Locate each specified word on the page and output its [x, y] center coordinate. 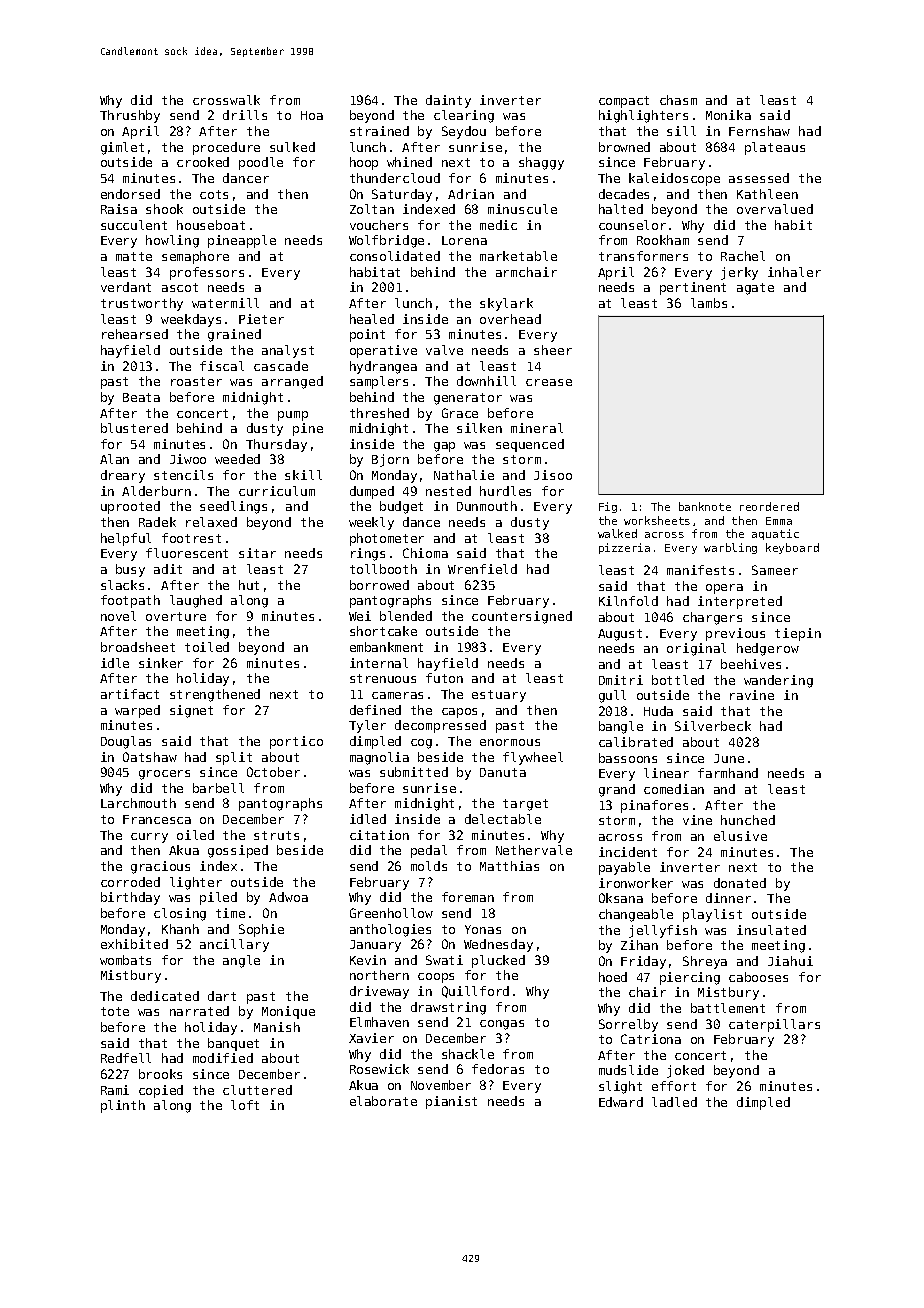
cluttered [257, 1090]
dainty [448, 101]
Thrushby [130, 116]
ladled [674, 1102]
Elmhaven [379, 1022]
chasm [678, 100]
